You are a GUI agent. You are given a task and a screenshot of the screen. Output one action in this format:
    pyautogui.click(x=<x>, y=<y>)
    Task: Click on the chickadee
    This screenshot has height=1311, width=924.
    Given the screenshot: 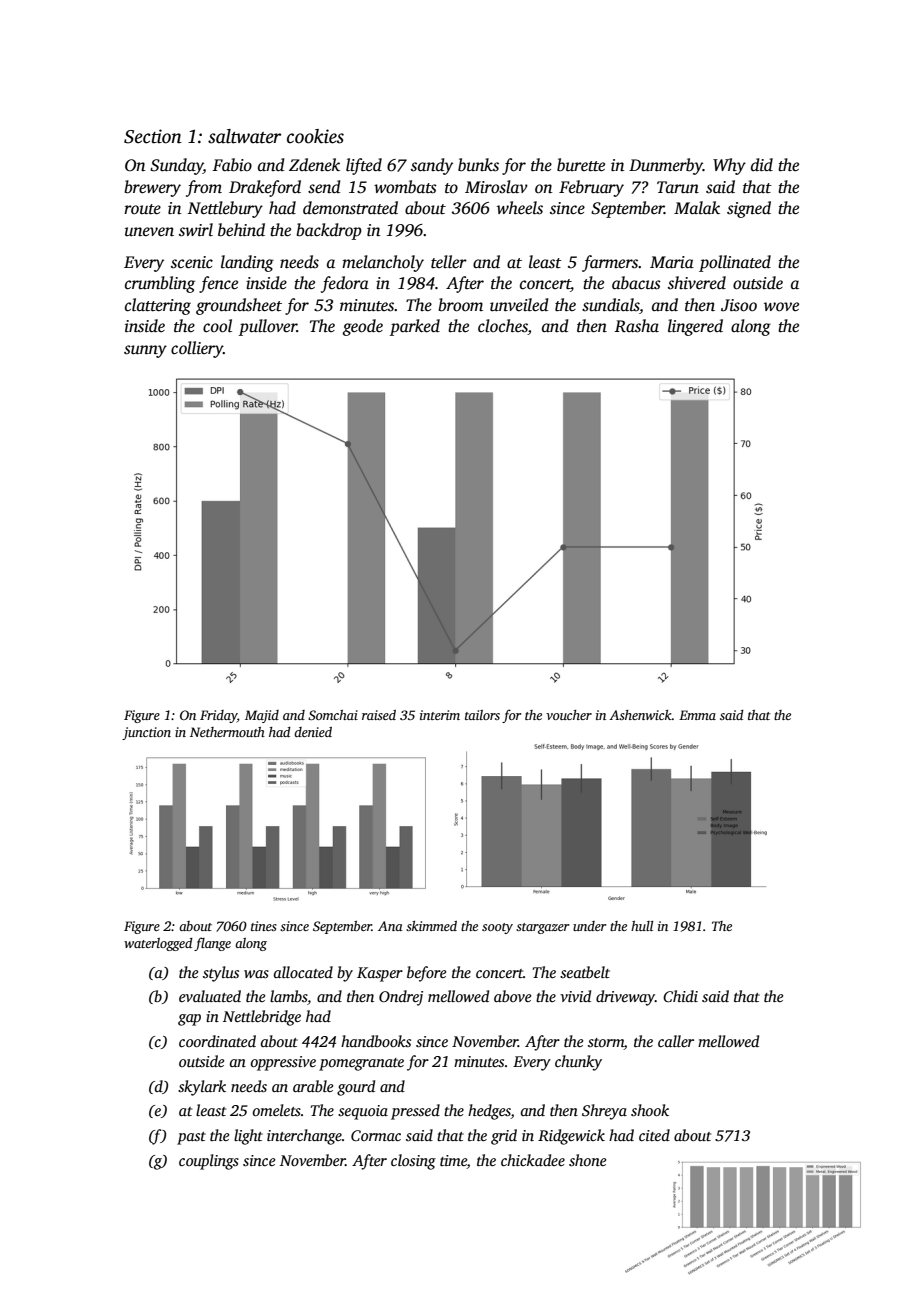 What is the action you would take?
    pyautogui.click(x=533, y=1160)
